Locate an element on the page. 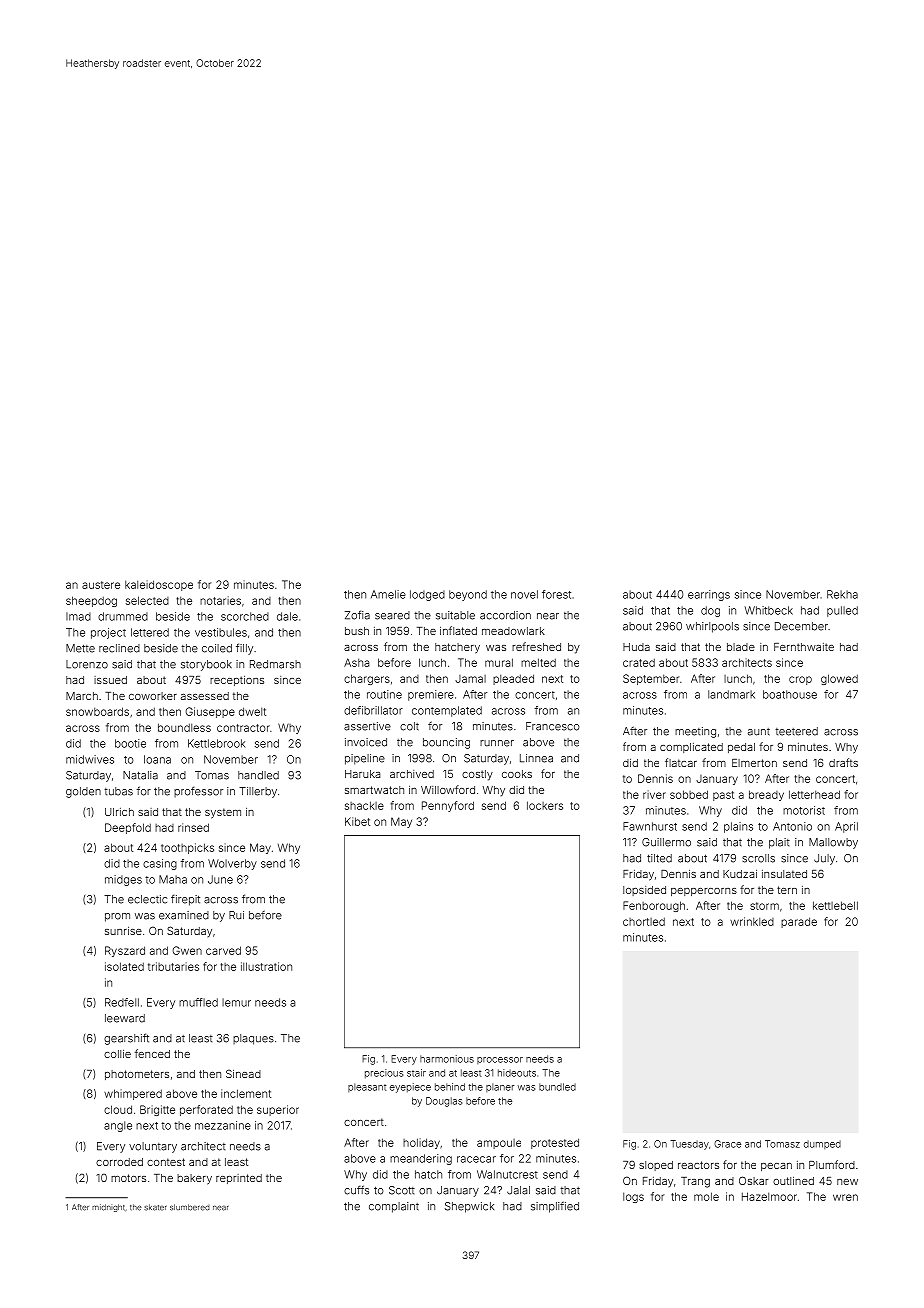 This image has height=1308, width=924. photometers is located at coordinates (137, 1075).
